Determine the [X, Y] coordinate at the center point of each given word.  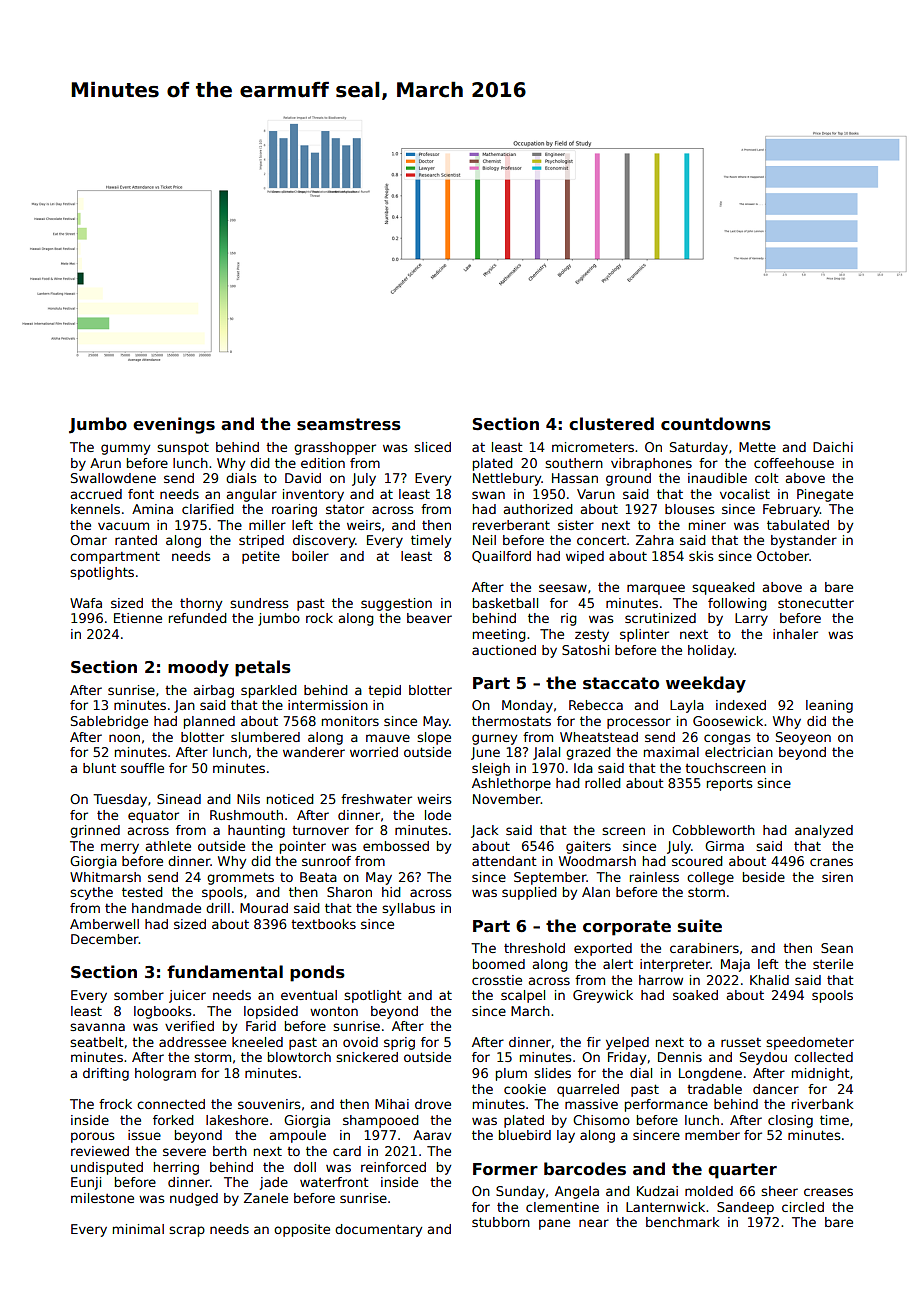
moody [198, 668]
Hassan [575, 478]
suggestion [396, 604]
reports [729, 784]
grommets [240, 878]
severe [184, 1152]
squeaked [723, 588]
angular [252, 495]
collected [823, 1057]
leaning [829, 706]
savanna [97, 1027]
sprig [399, 1043]
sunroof [326, 861]
